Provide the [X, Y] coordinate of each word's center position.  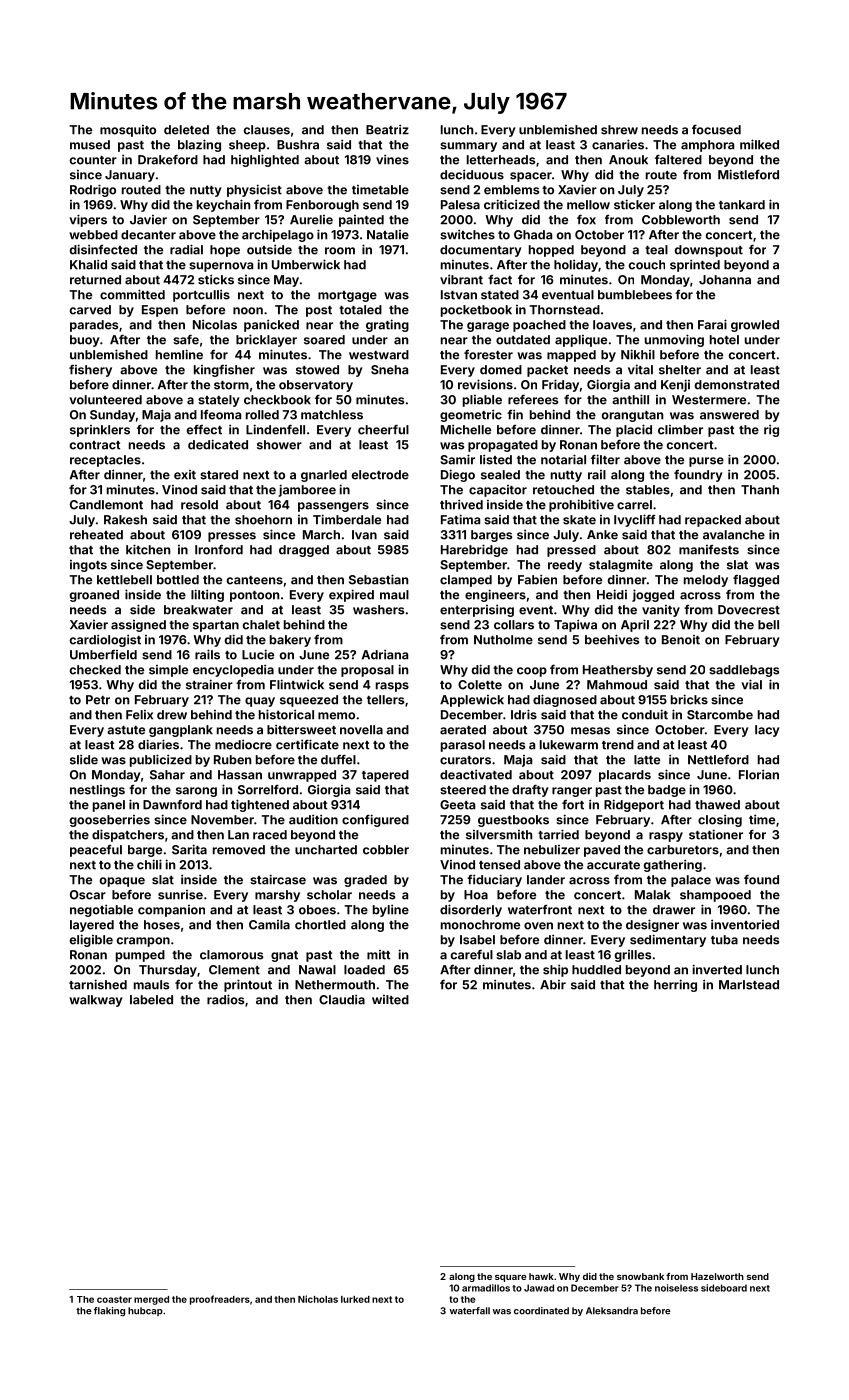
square [510, 1278]
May [286, 281]
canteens [255, 580]
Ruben [232, 760]
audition [313, 819]
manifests [709, 550]
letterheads [501, 160]
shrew [619, 130]
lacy [767, 731]
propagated [503, 446]
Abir [553, 985]
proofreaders [220, 1300]
